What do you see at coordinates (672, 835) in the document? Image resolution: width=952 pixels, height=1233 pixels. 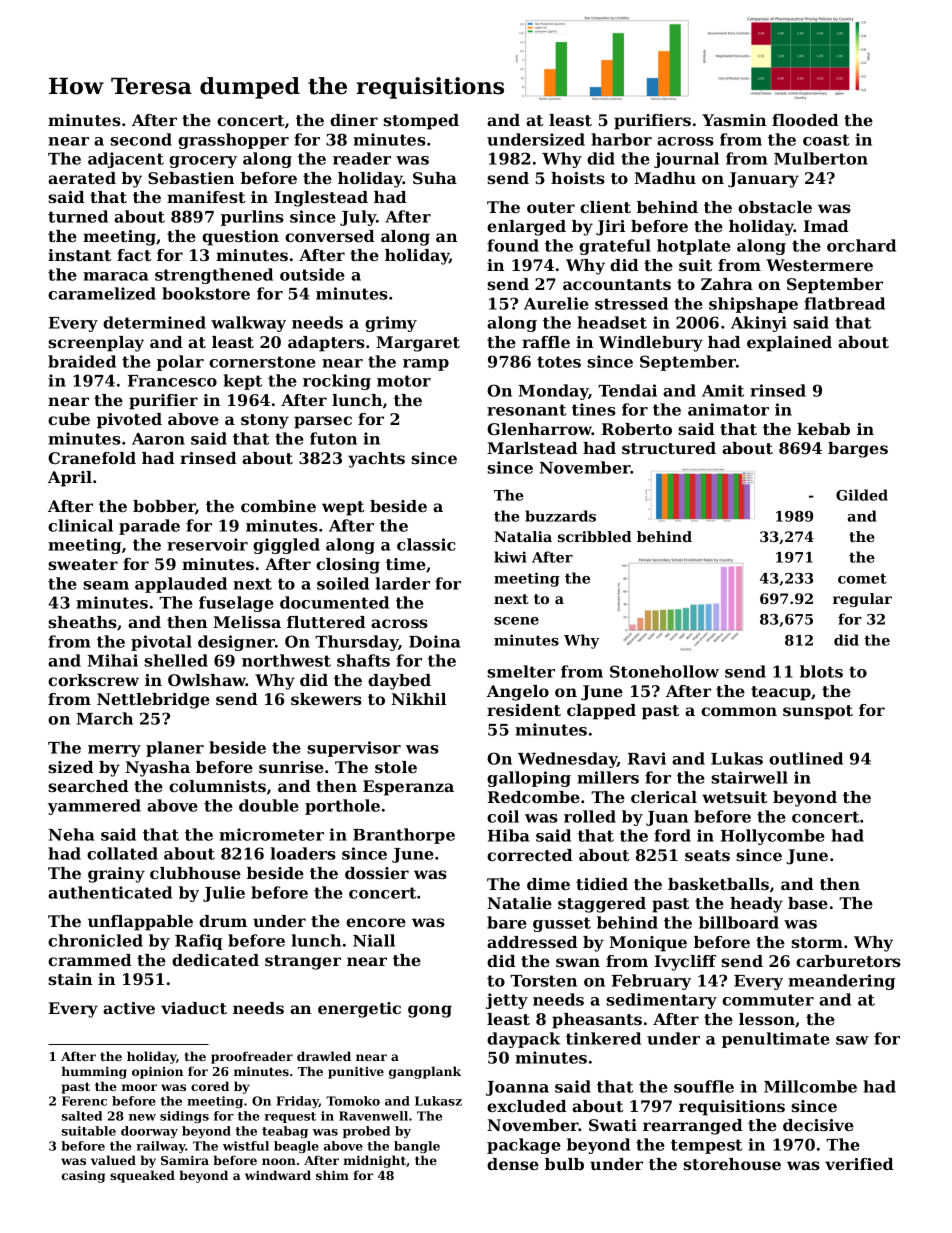 I see `ford` at bounding box center [672, 835].
